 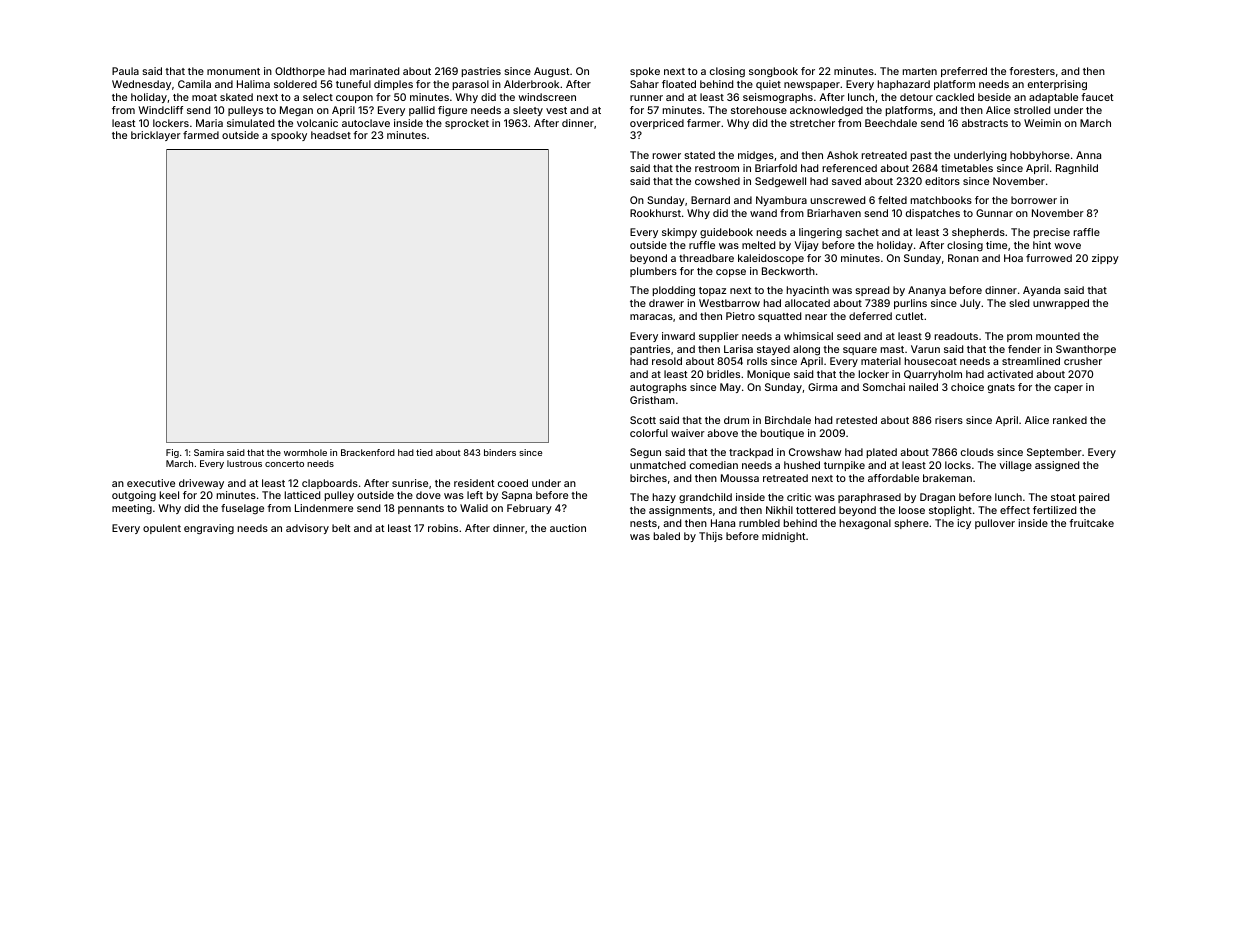 What do you see at coordinates (289, 136) in the document?
I see `spooky` at bounding box center [289, 136].
